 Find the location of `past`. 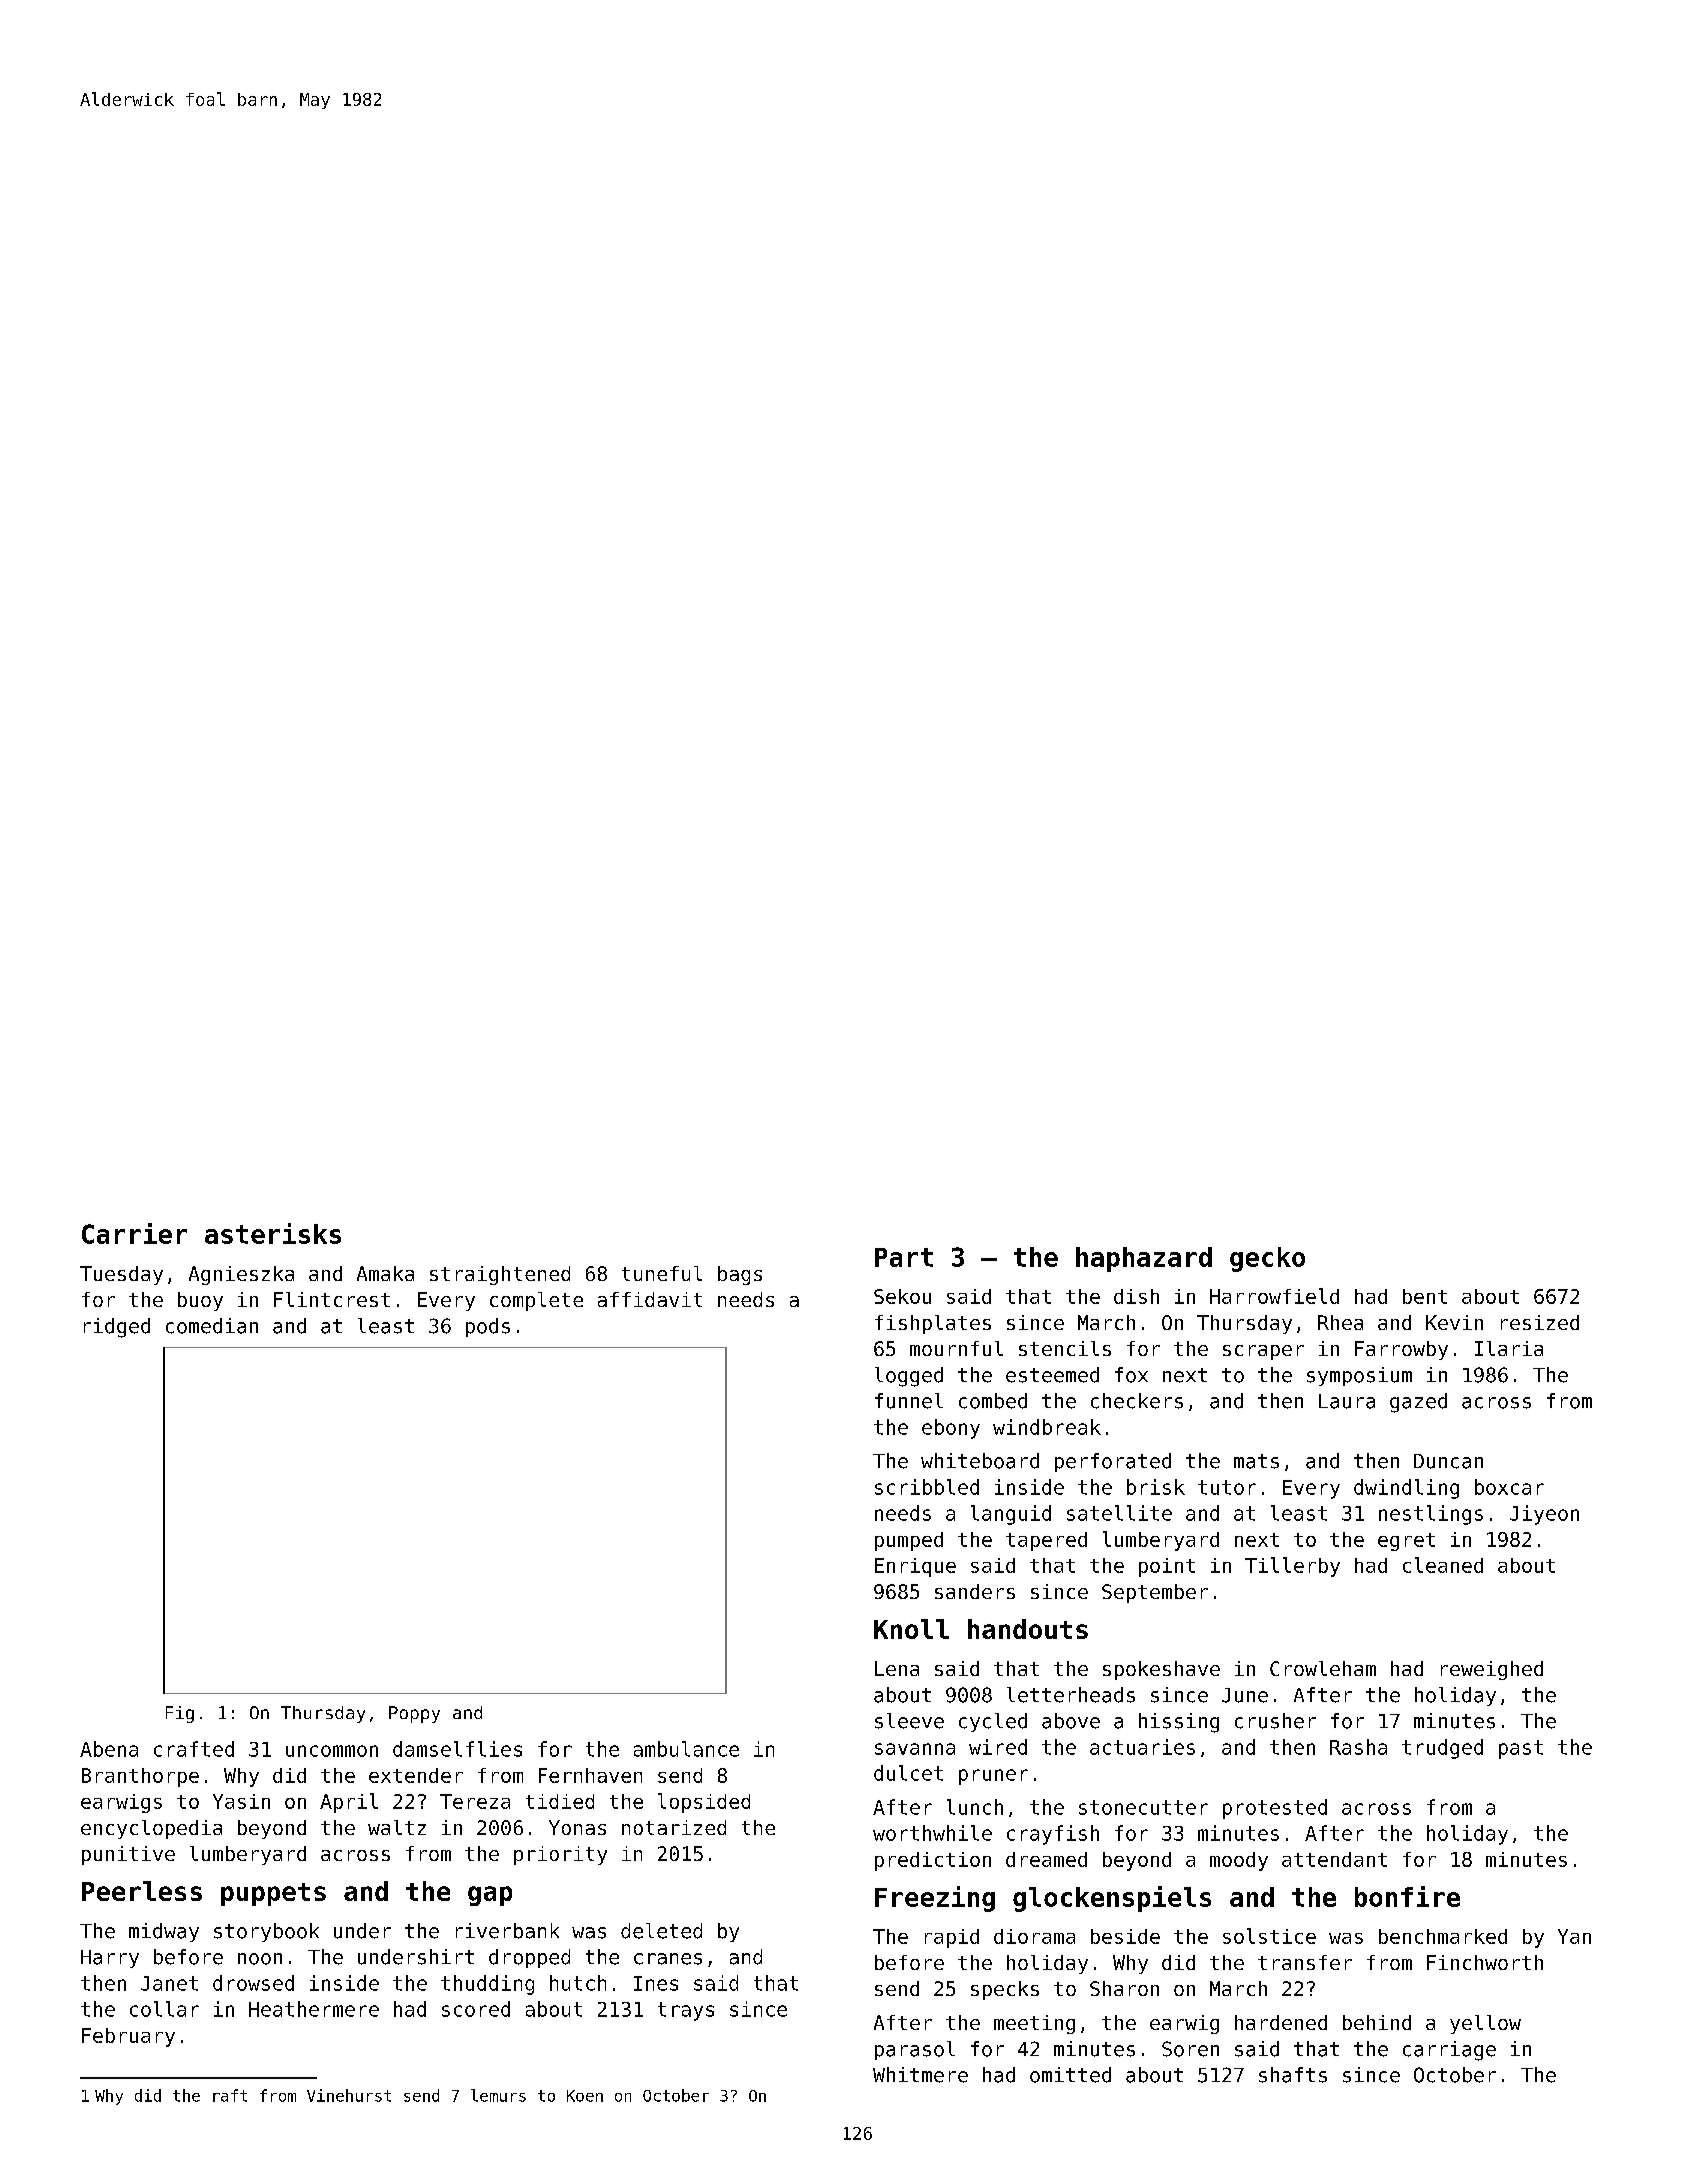

past is located at coordinates (1521, 1749).
